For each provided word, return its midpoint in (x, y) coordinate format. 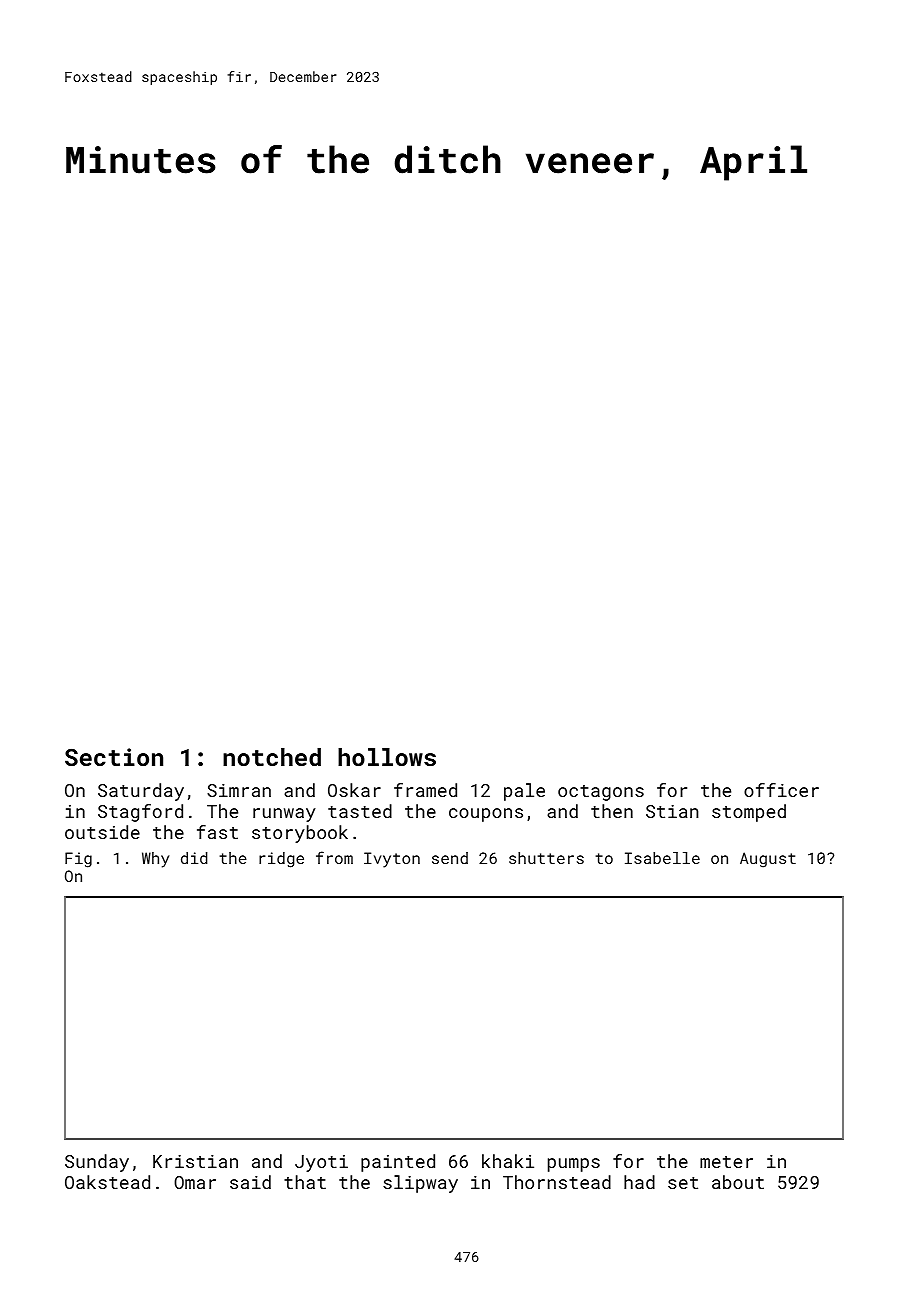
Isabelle (662, 858)
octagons (601, 793)
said (250, 1182)
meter (726, 1162)
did (194, 858)
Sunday (97, 1163)
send (450, 858)
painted (398, 1163)
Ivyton (392, 860)
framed (425, 790)
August (768, 860)
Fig (78, 860)
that (305, 1182)
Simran (239, 790)
